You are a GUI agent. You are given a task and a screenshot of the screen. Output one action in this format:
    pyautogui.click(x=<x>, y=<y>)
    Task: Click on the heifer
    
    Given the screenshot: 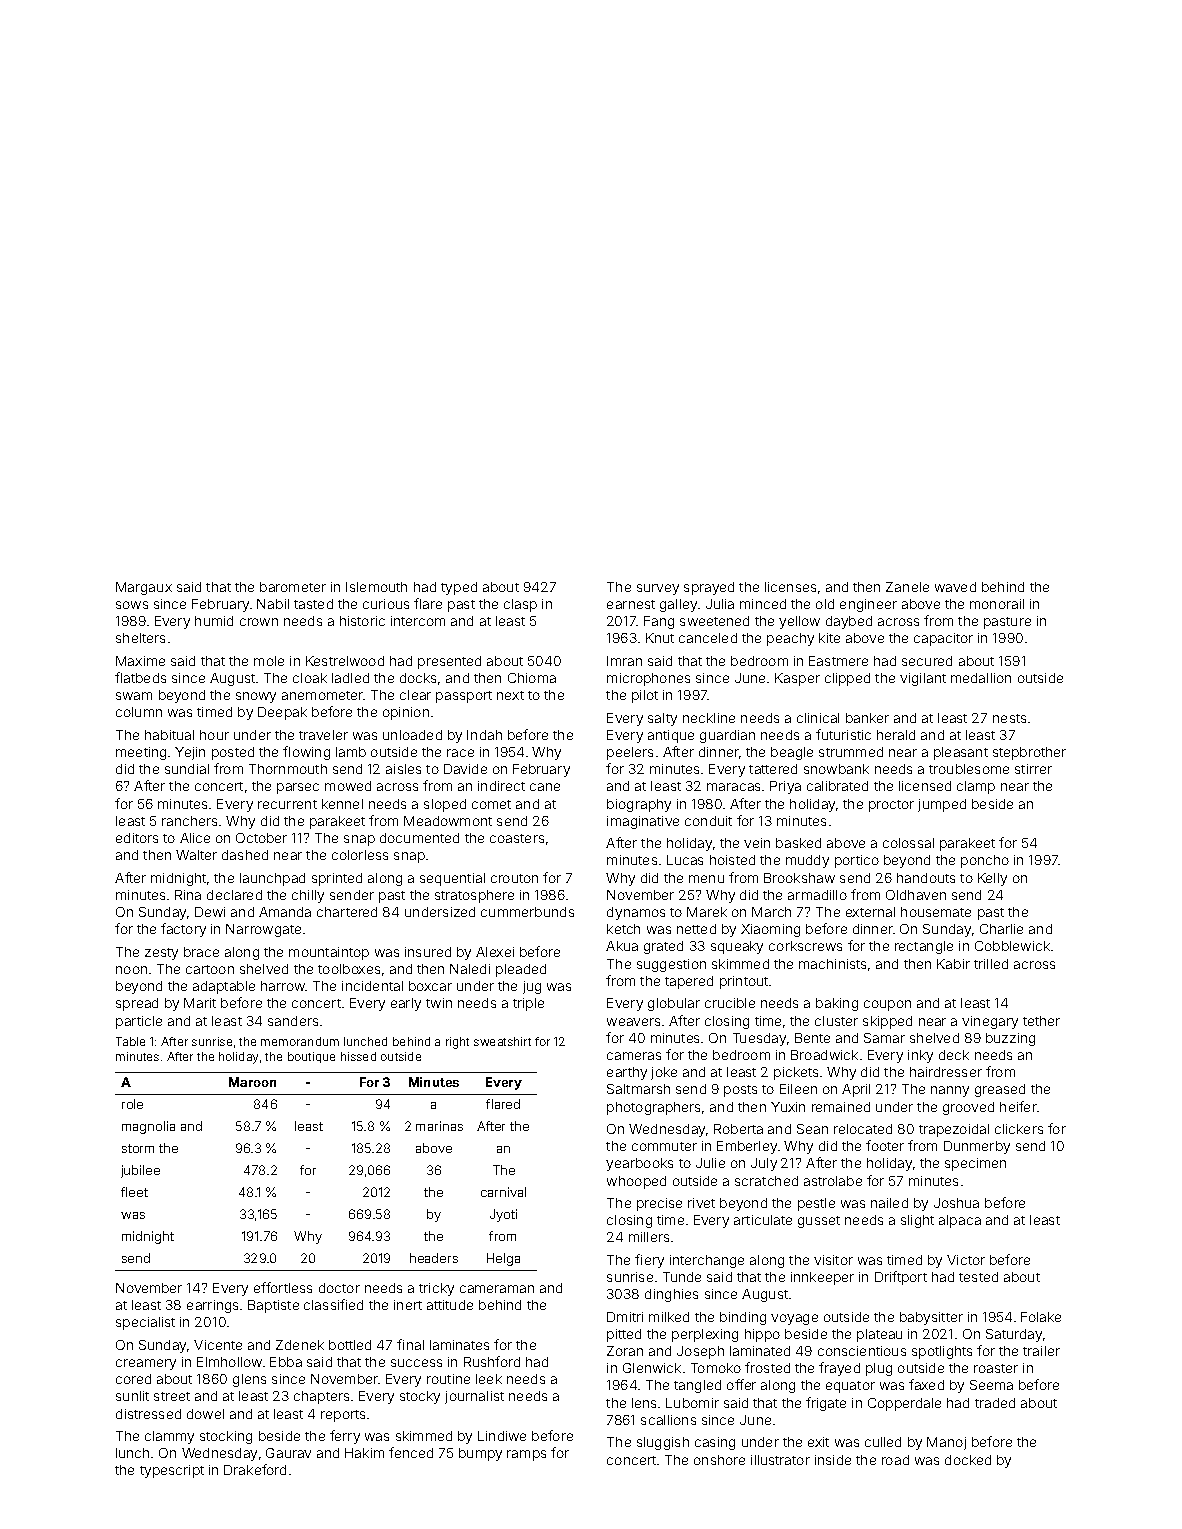 What is the action you would take?
    pyautogui.click(x=1018, y=1106)
